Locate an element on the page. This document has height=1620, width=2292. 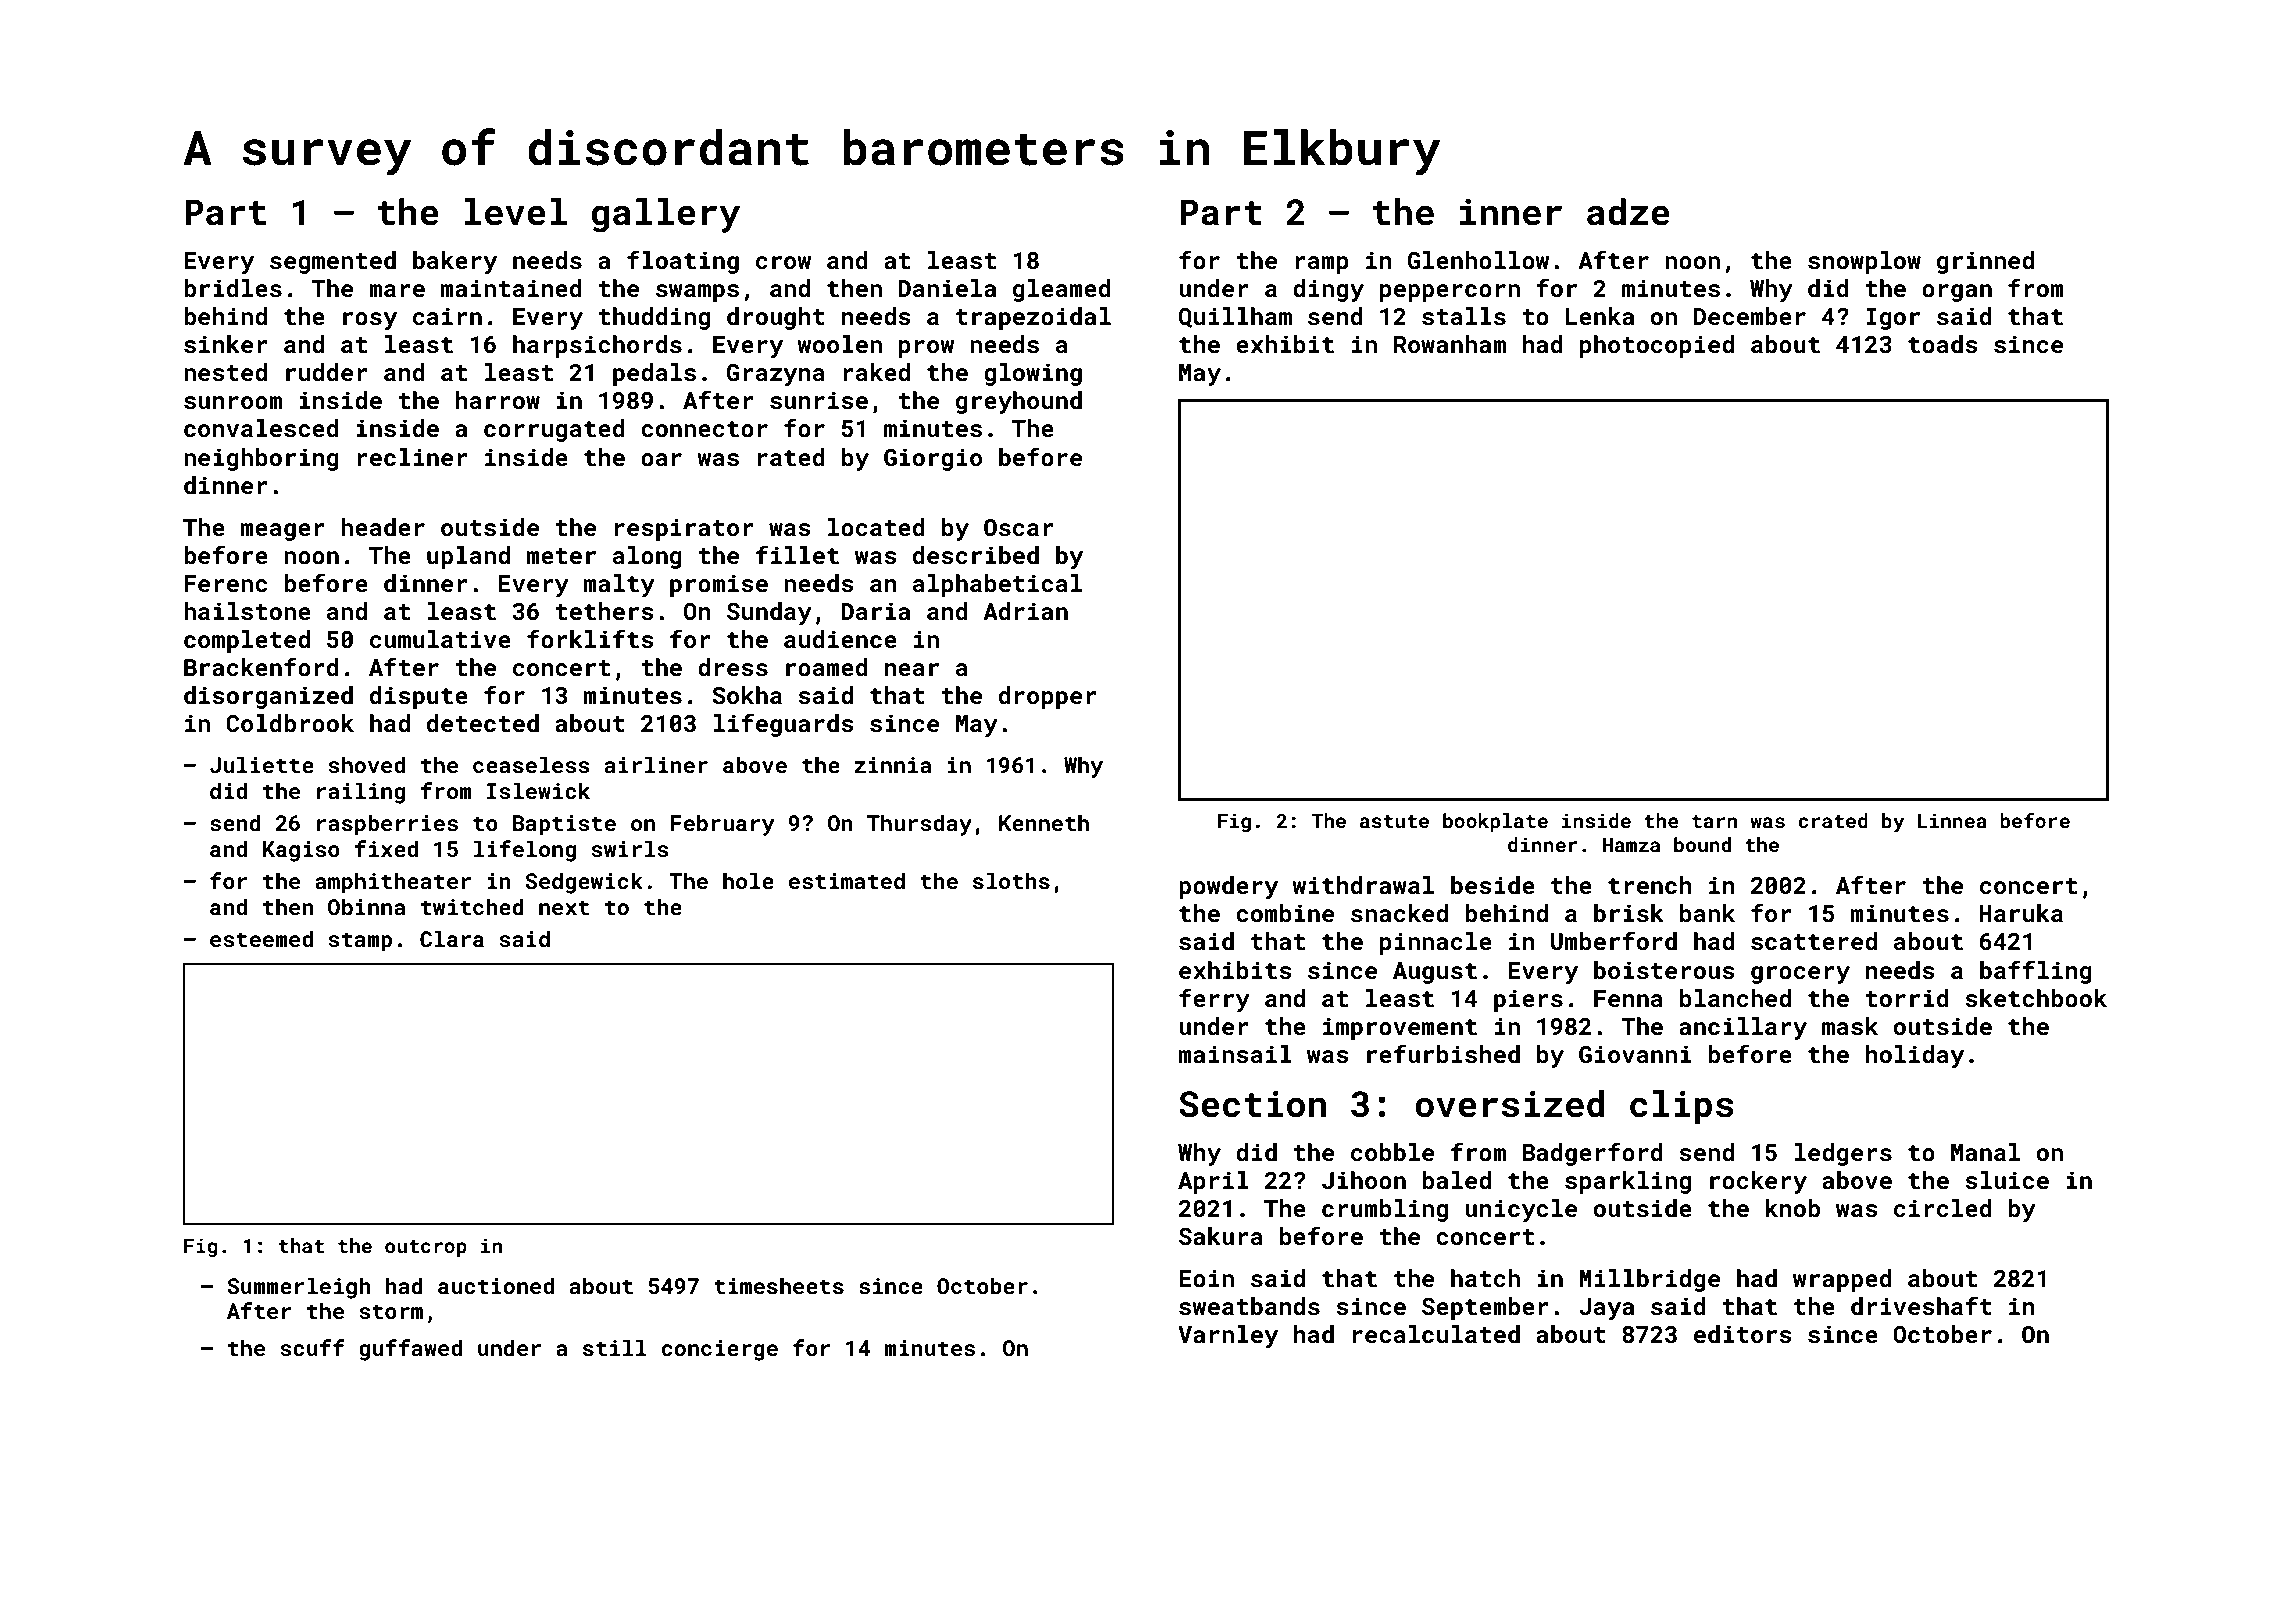
Clara is located at coordinates (452, 938).
